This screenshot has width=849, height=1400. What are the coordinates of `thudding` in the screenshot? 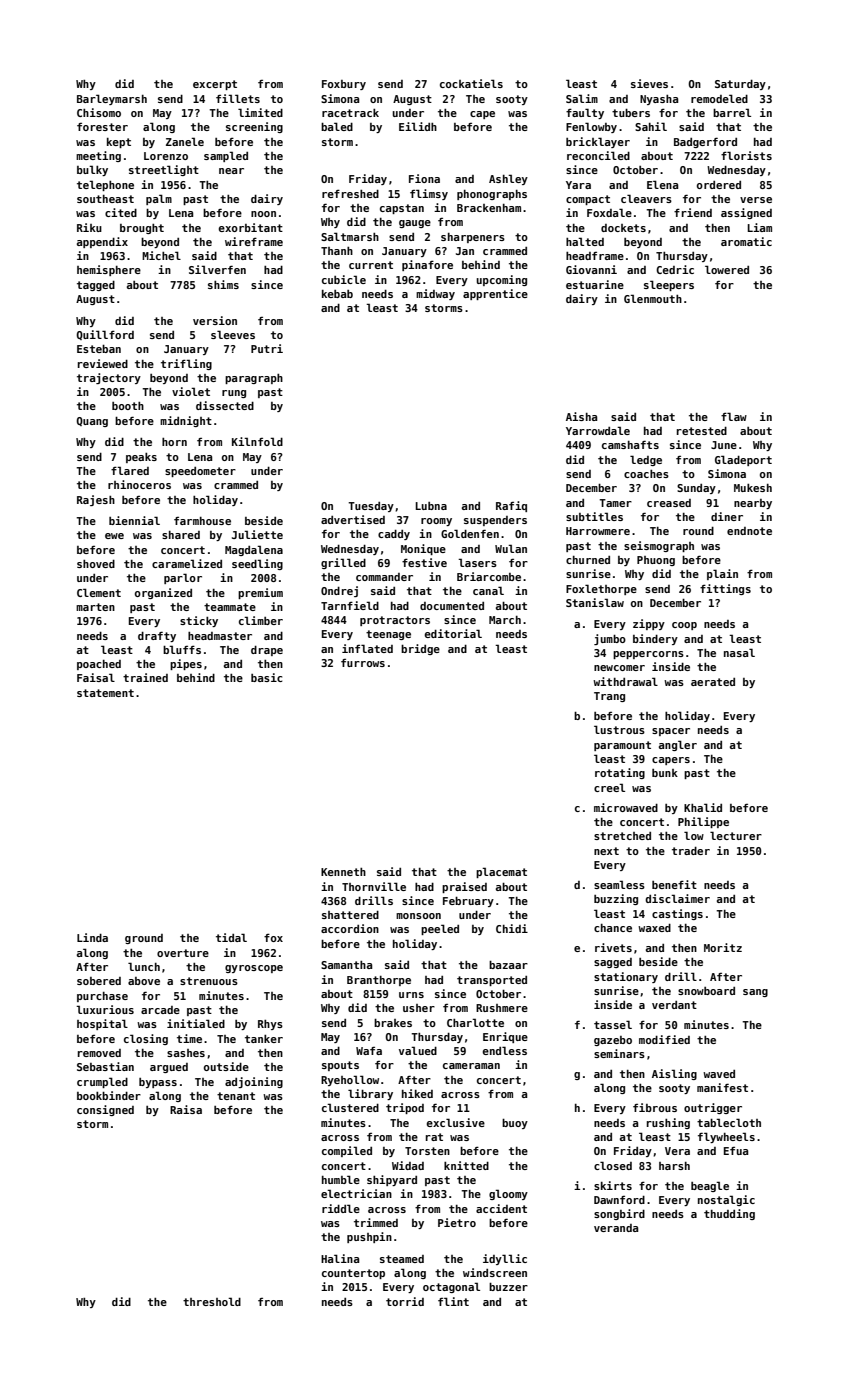 It's located at (729, 1214).
